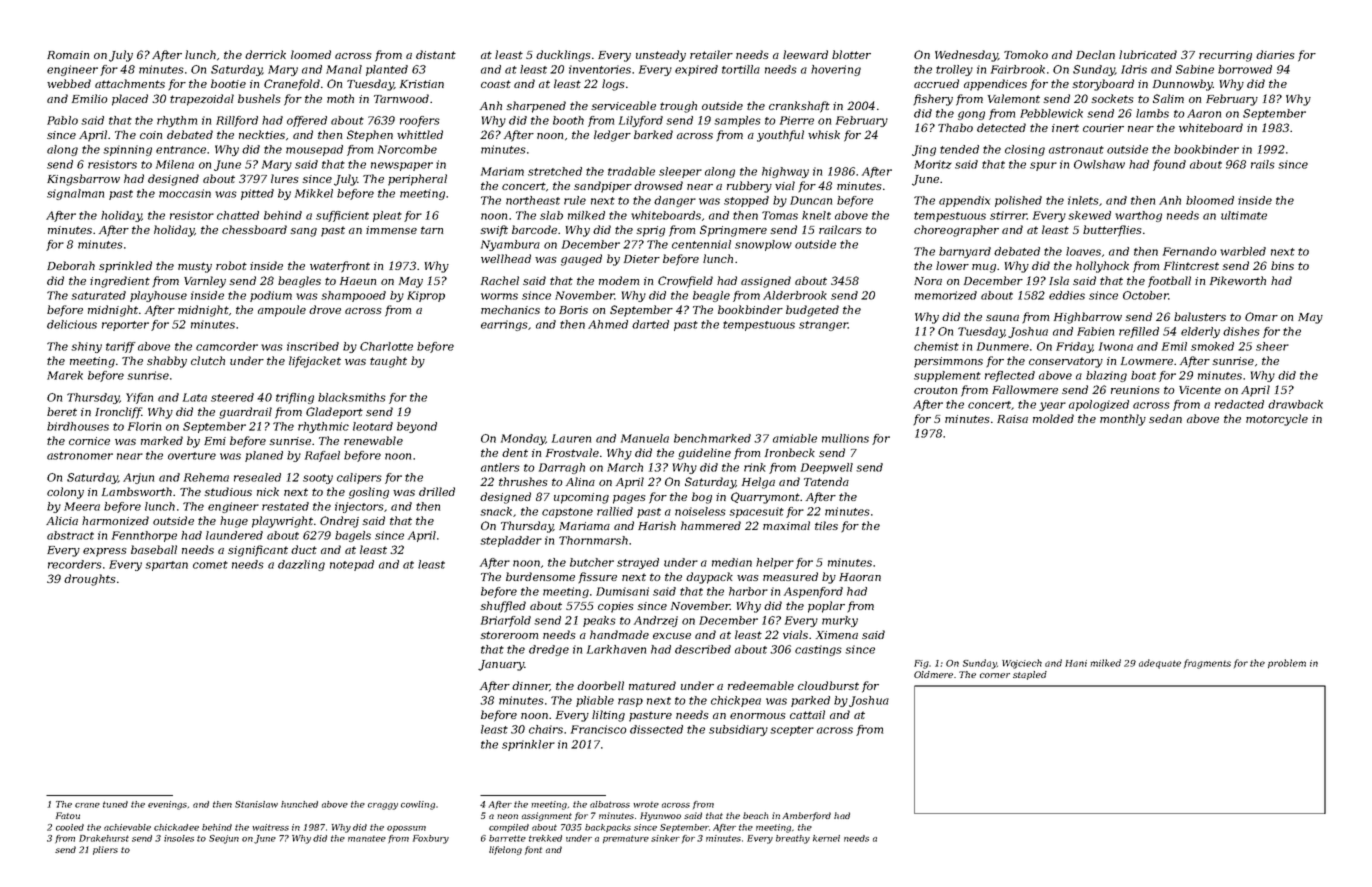 The width and height of the screenshot is (1372, 887). I want to click on ducklings, so click(563, 56).
